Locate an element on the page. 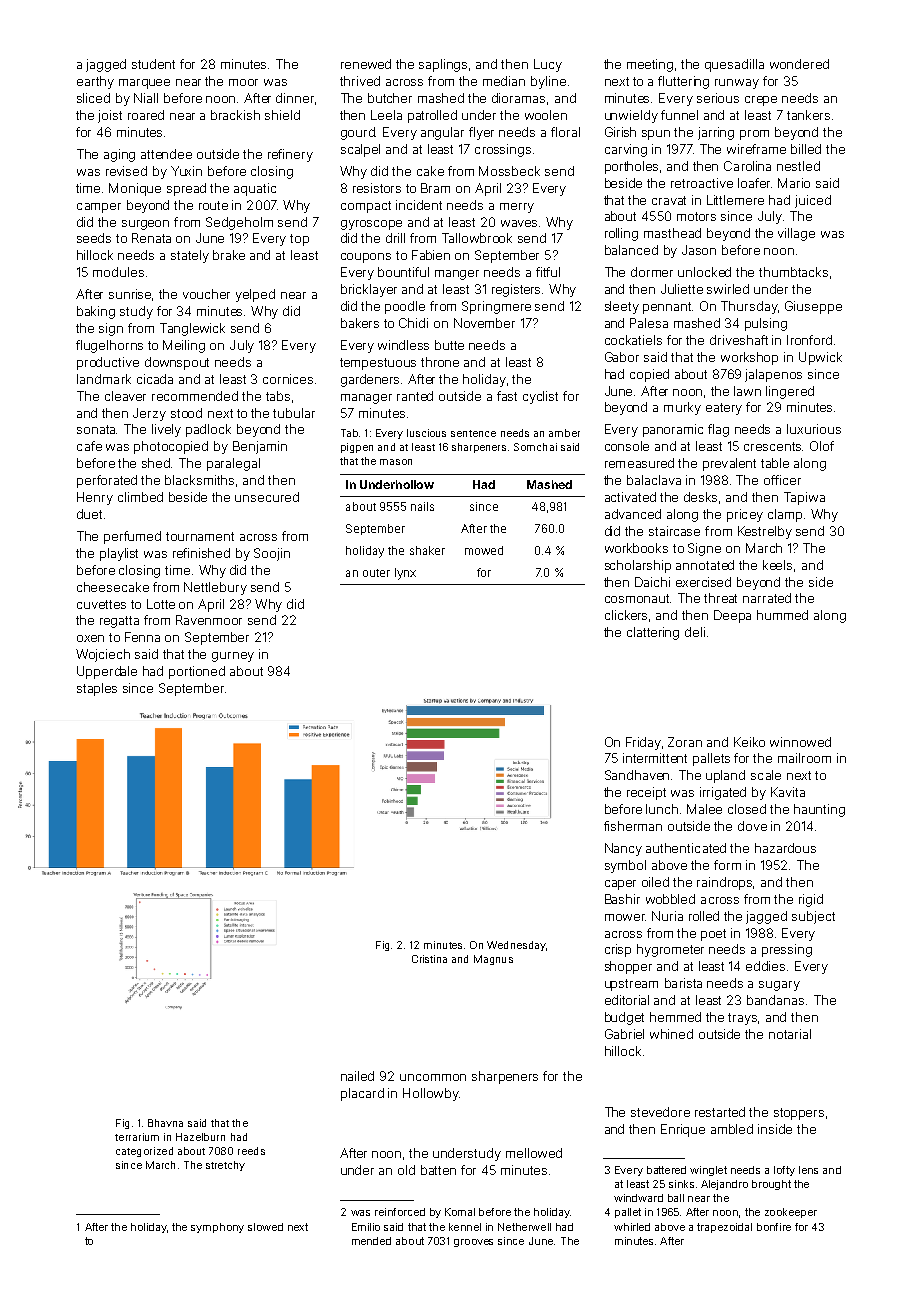 This page has height=1308, width=924. bricklayer is located at coordinates (369, 290).
